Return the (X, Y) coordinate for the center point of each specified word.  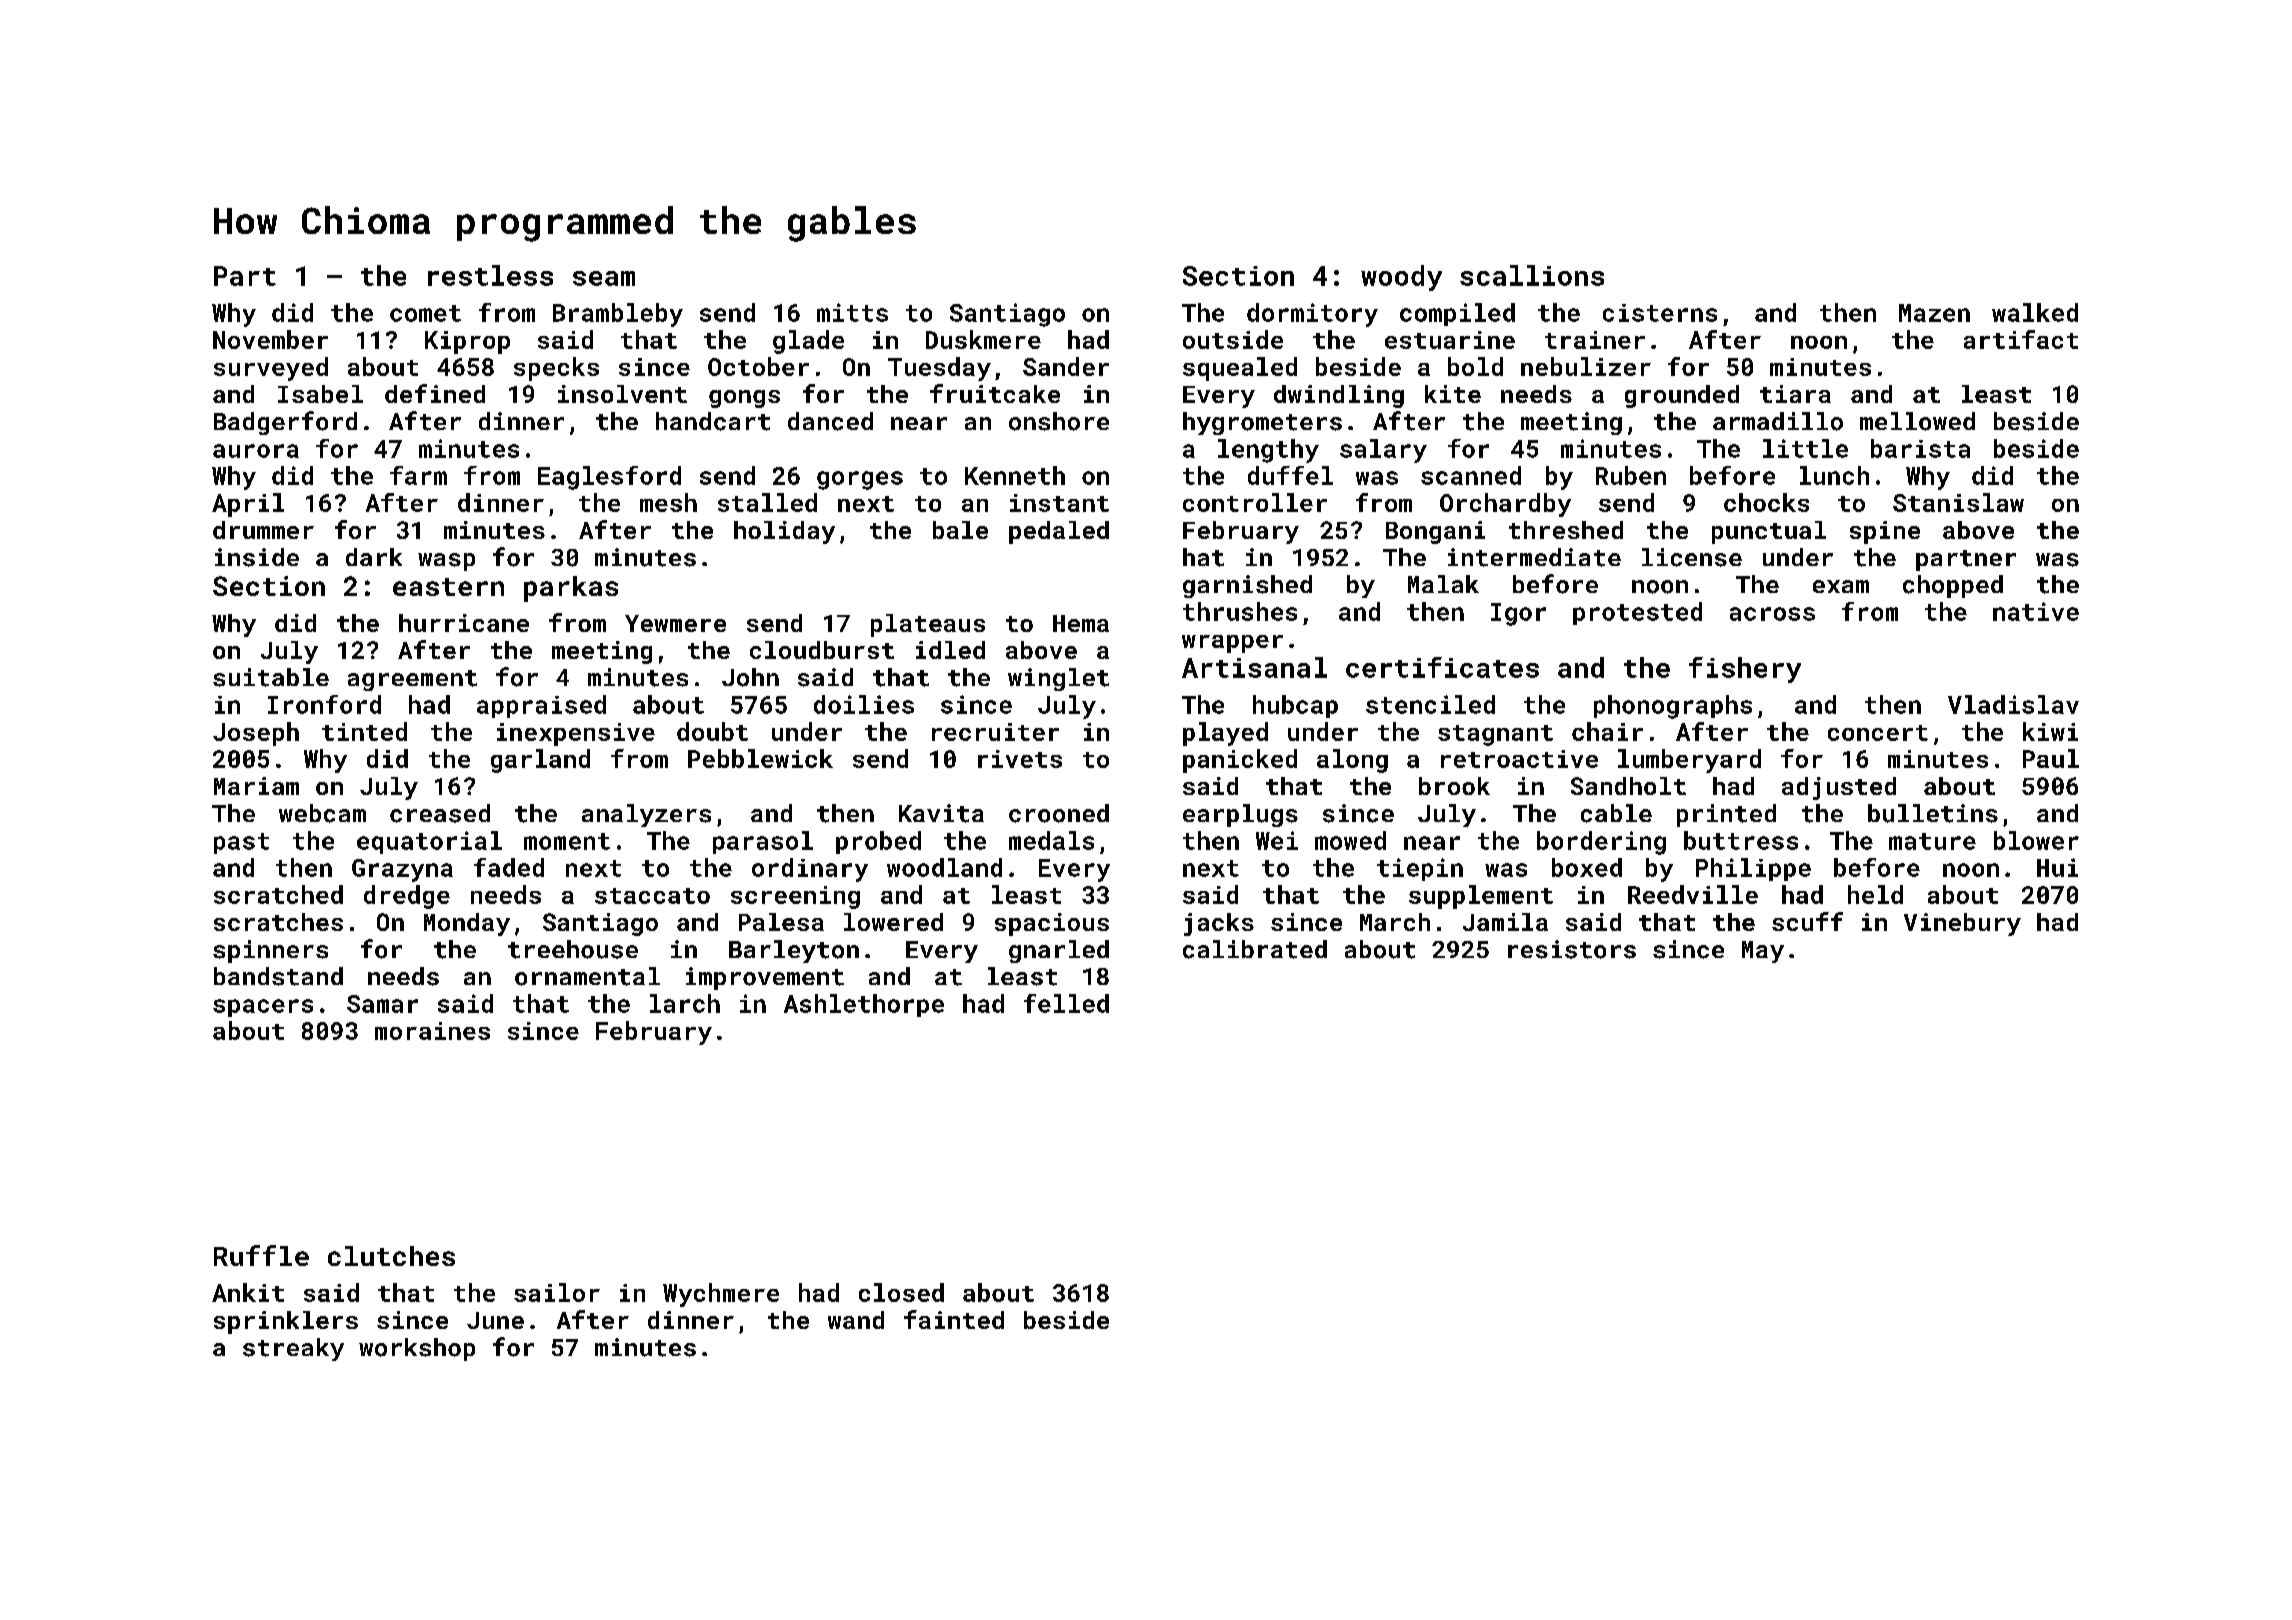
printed (1726, 815)
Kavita (941, 813)
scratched (278, 894)
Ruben (1631, 475)
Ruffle (261, 1255)
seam (604, 278)
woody (1401, 278)
